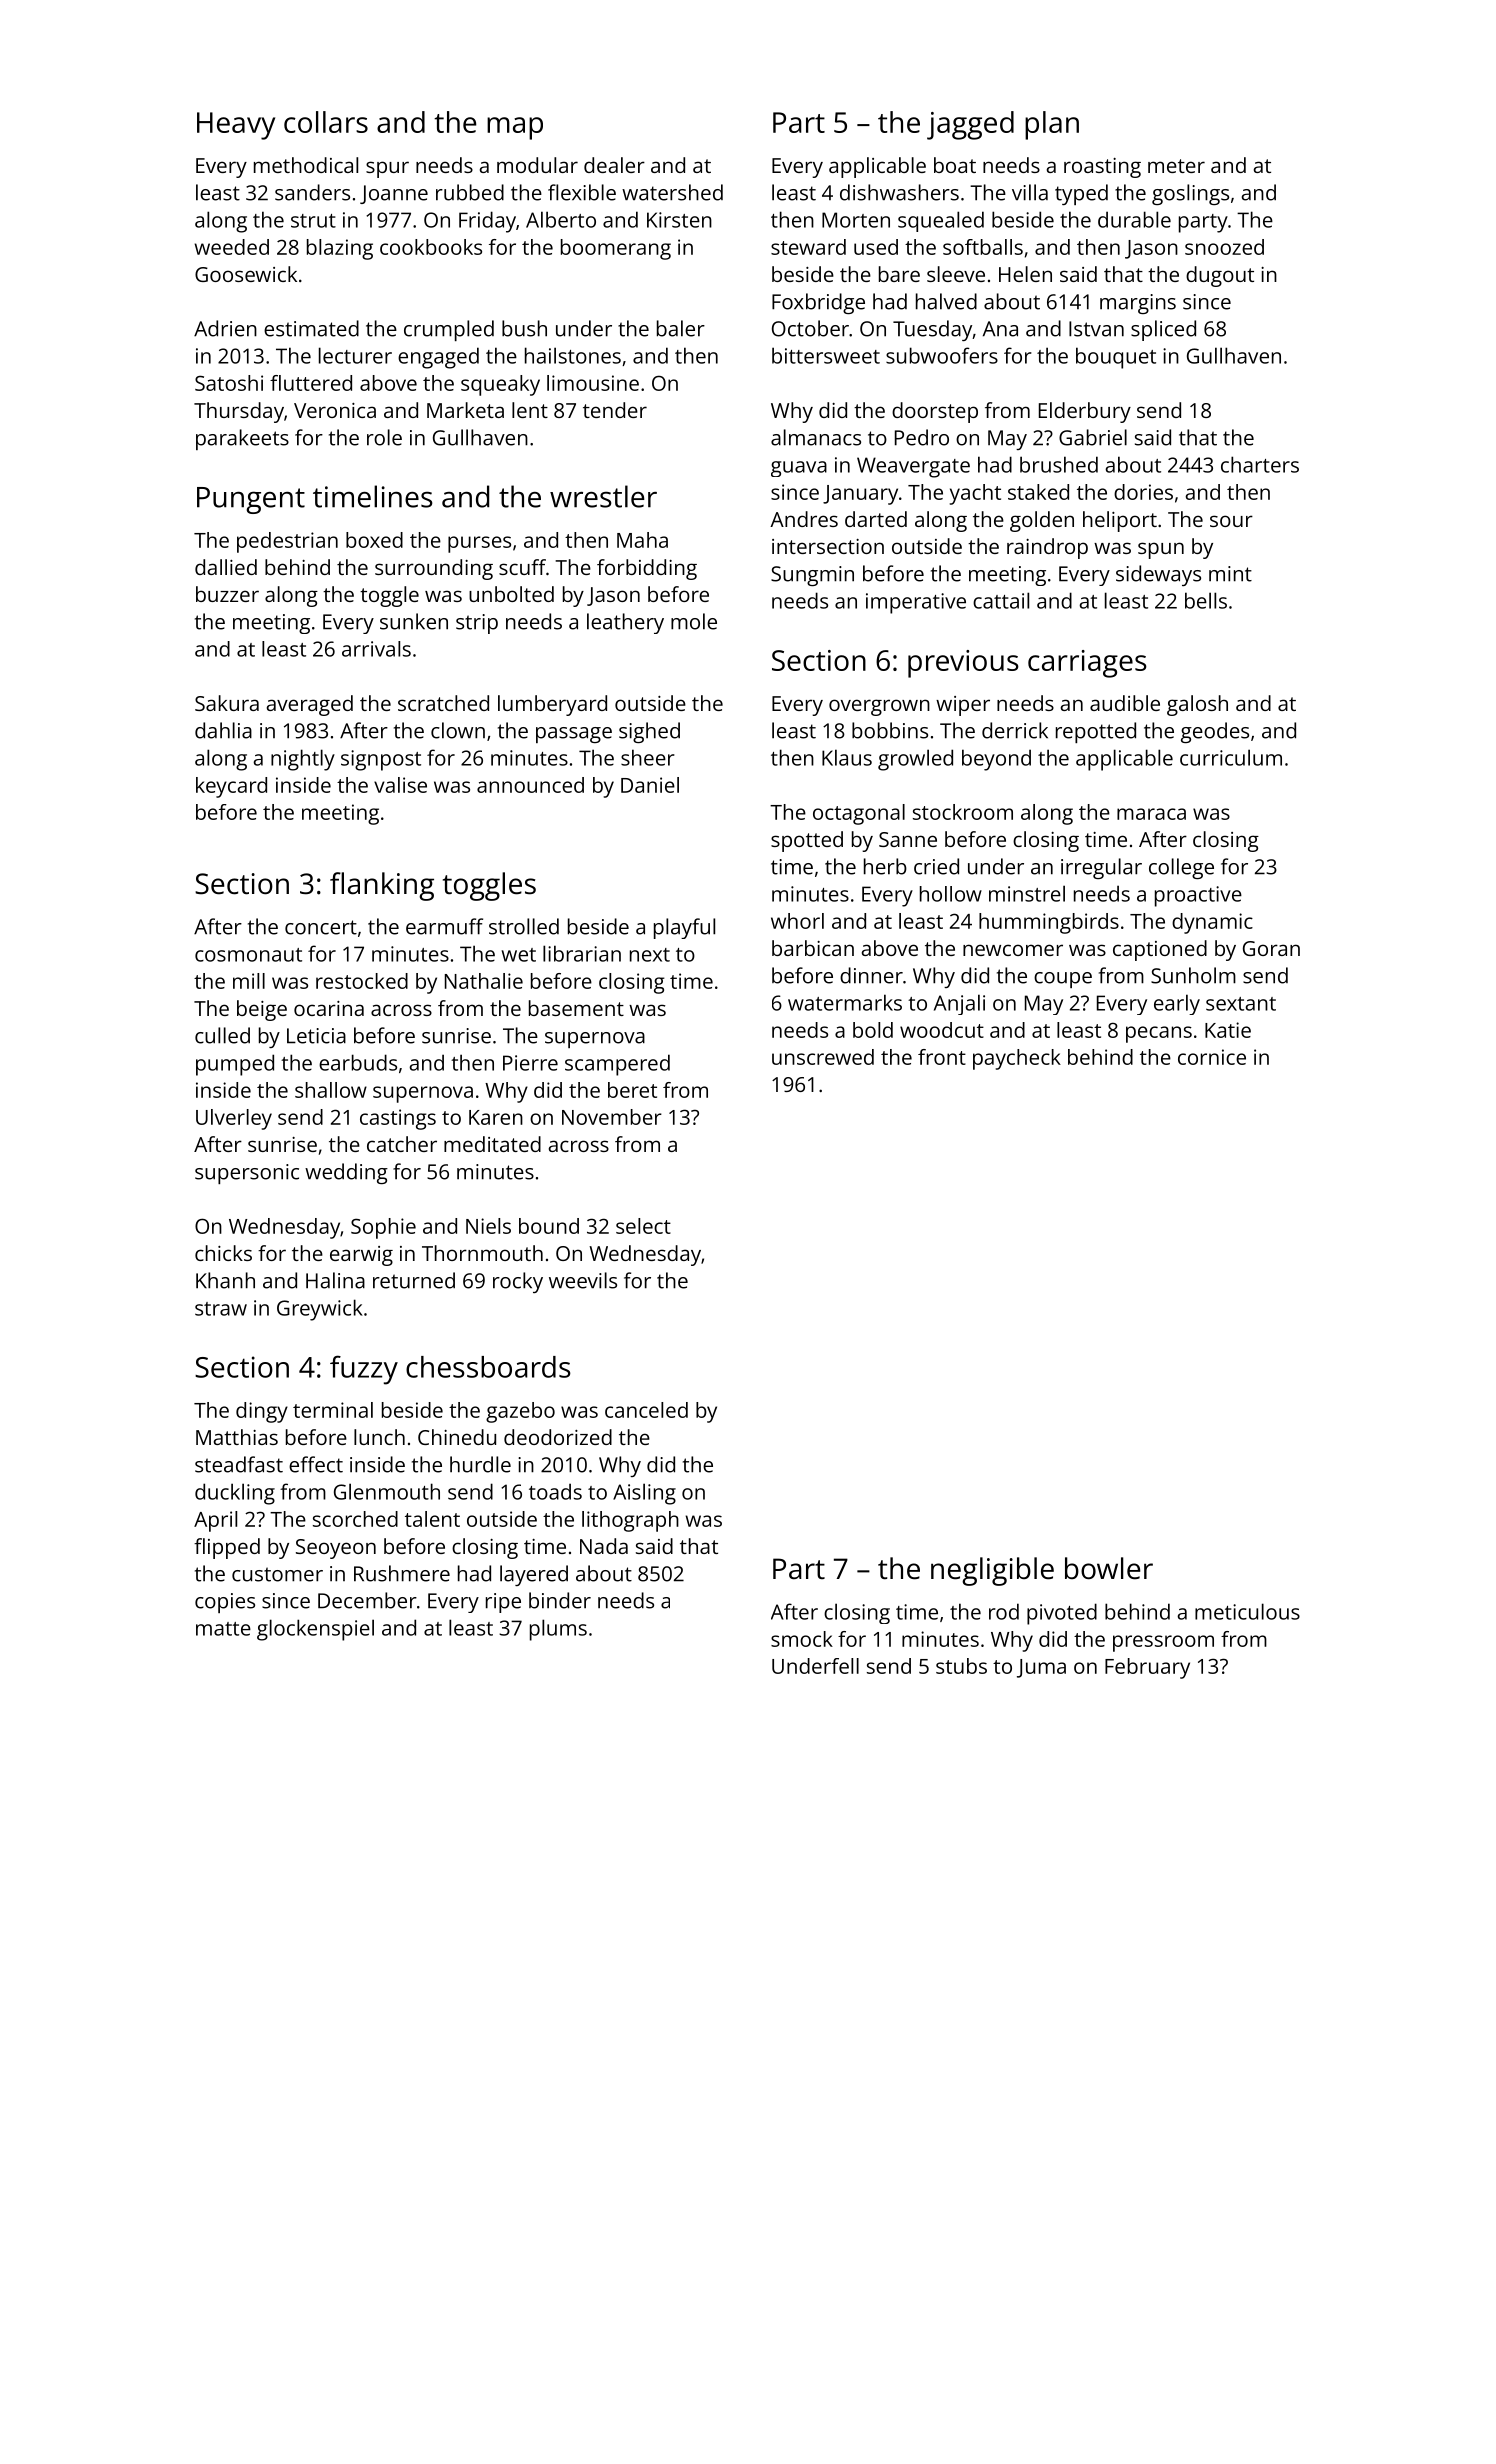  What do you see at coordinates (387, 1491) in the screenshot?
I see `Glenmouth` at bounding box center [387, 1491].
